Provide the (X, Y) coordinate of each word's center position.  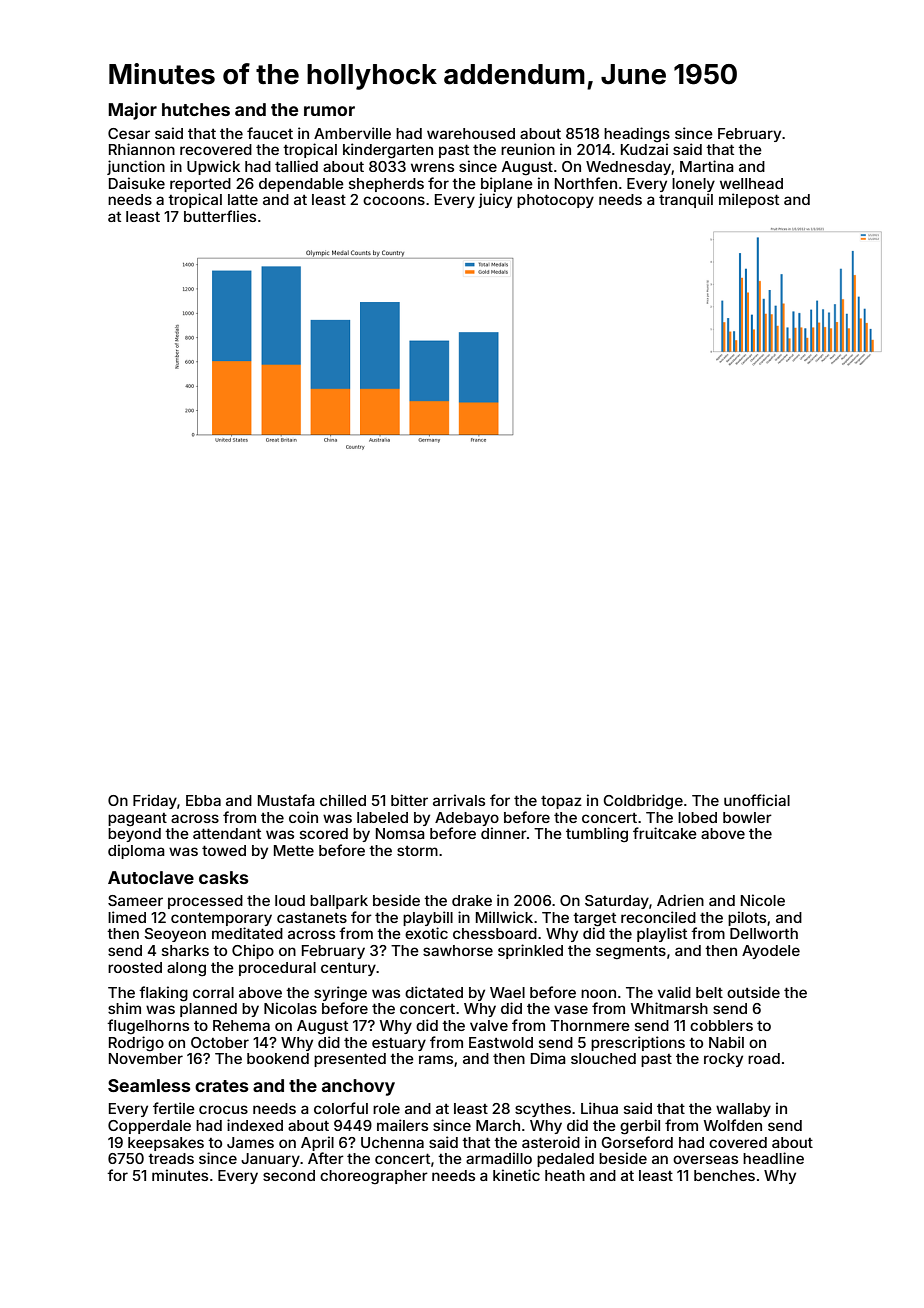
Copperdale (149, 1127)
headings (637, 135)
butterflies (220, 216)
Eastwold (501, 1042)
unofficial (757, 800)
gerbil (640, 1127)
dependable (301, 185)
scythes (543, 1110)
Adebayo (467, 819)
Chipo (253, 951)
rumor (329, 111)
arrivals (459, 800)
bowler (747, 817)
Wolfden (732, 1125)
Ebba (203, 800)
